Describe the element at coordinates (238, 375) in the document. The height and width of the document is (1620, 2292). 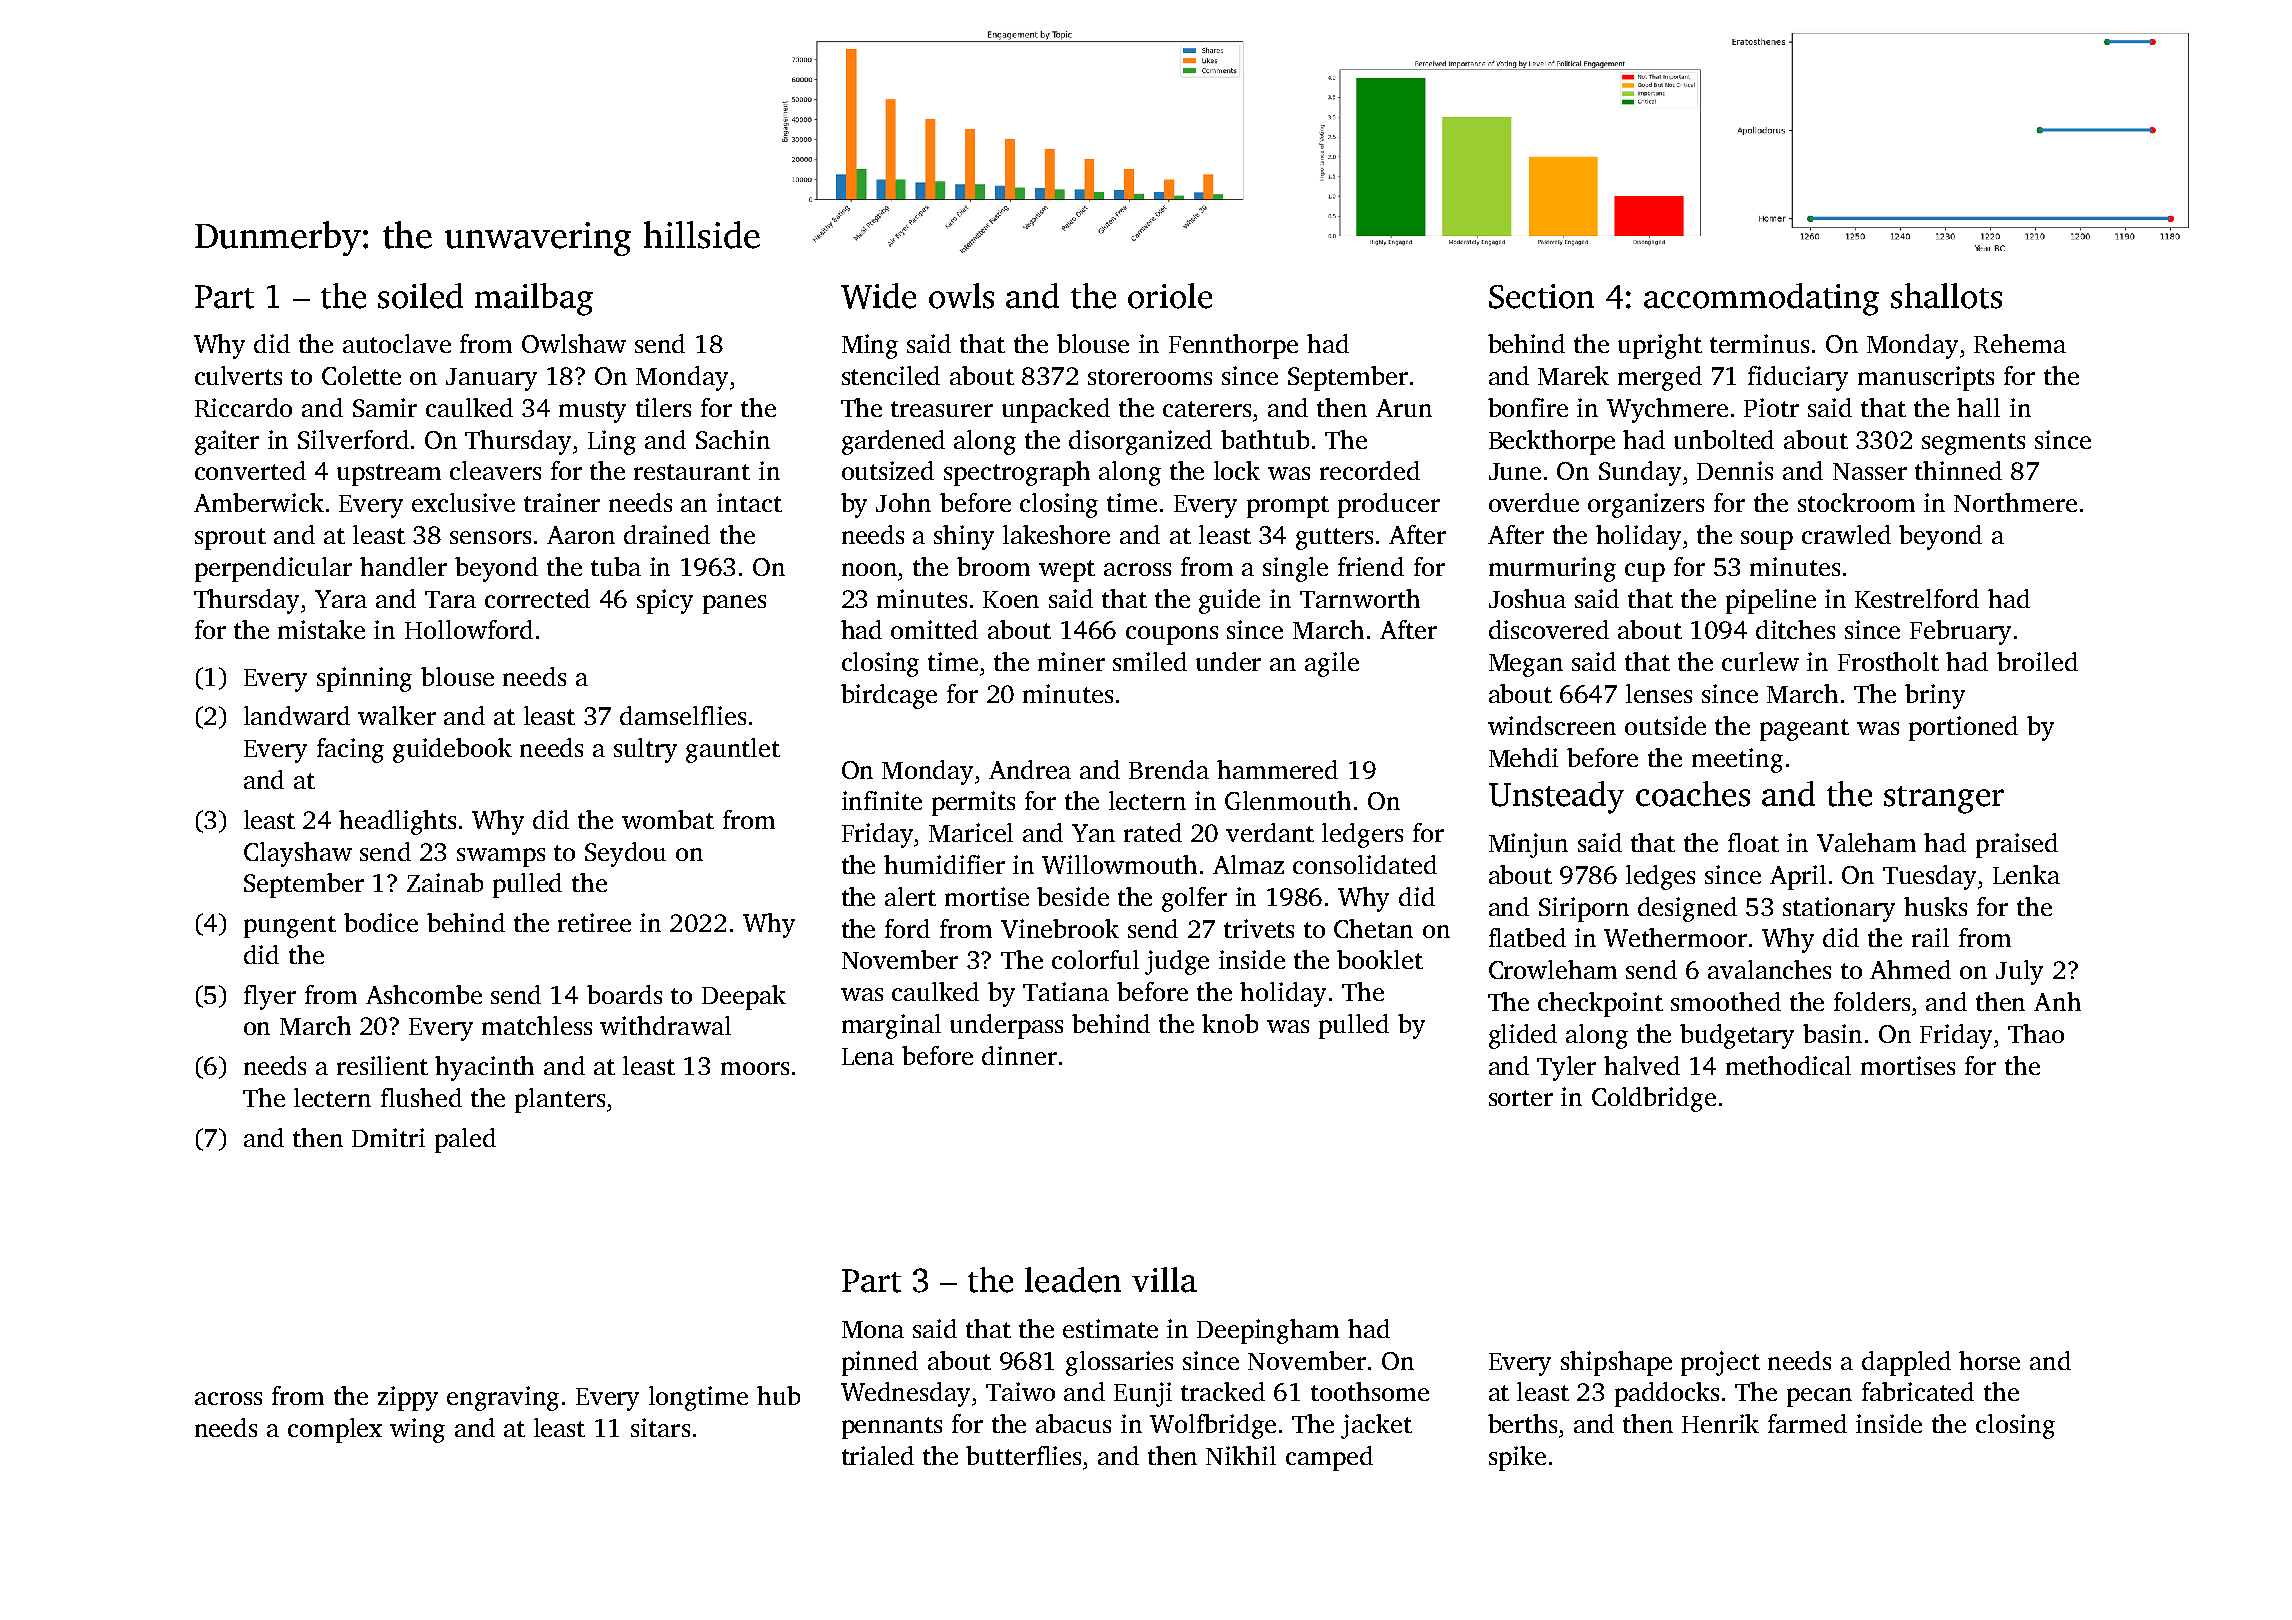
I see `culverts` at that location.
